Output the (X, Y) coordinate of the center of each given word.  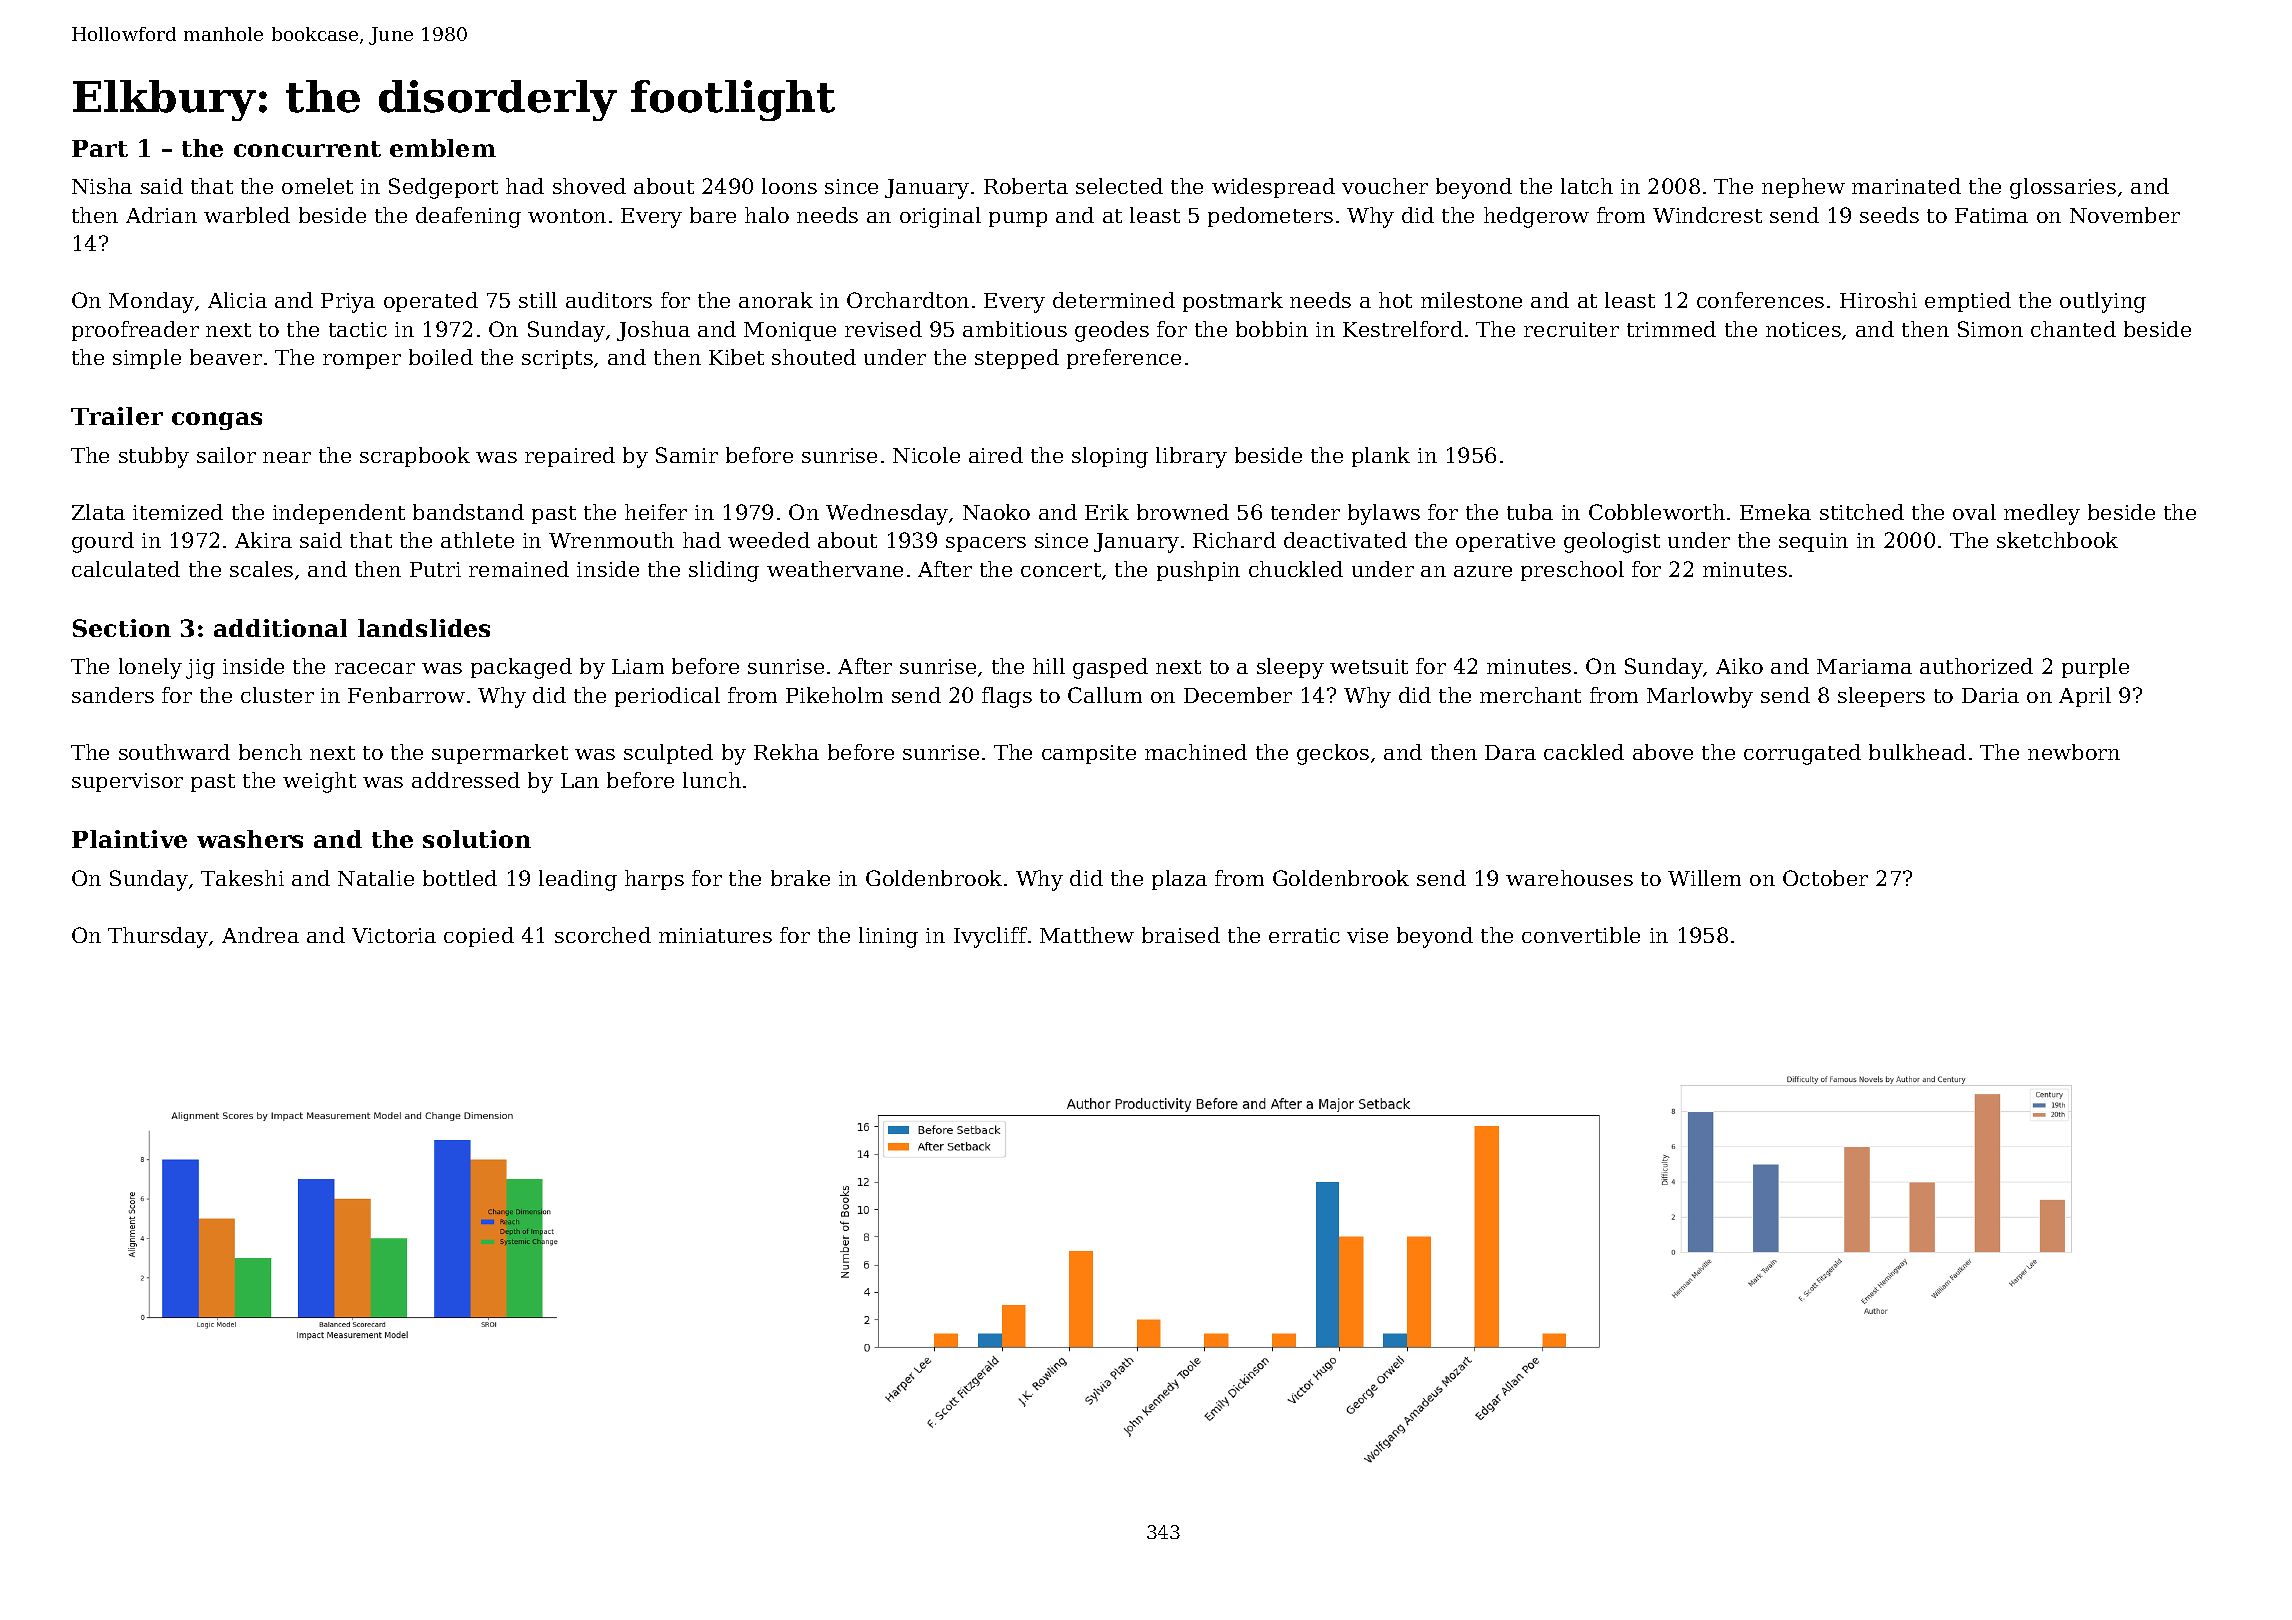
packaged (521, 668)
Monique (790, 331)
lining (888, 937)
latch (1587, 186)
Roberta (1026, 186)
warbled (247, 215)
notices (1803, 329)
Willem (1704, 878)
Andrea (260, 935)
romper (362, 361)
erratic (1304, 935)
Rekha (786, 752)
